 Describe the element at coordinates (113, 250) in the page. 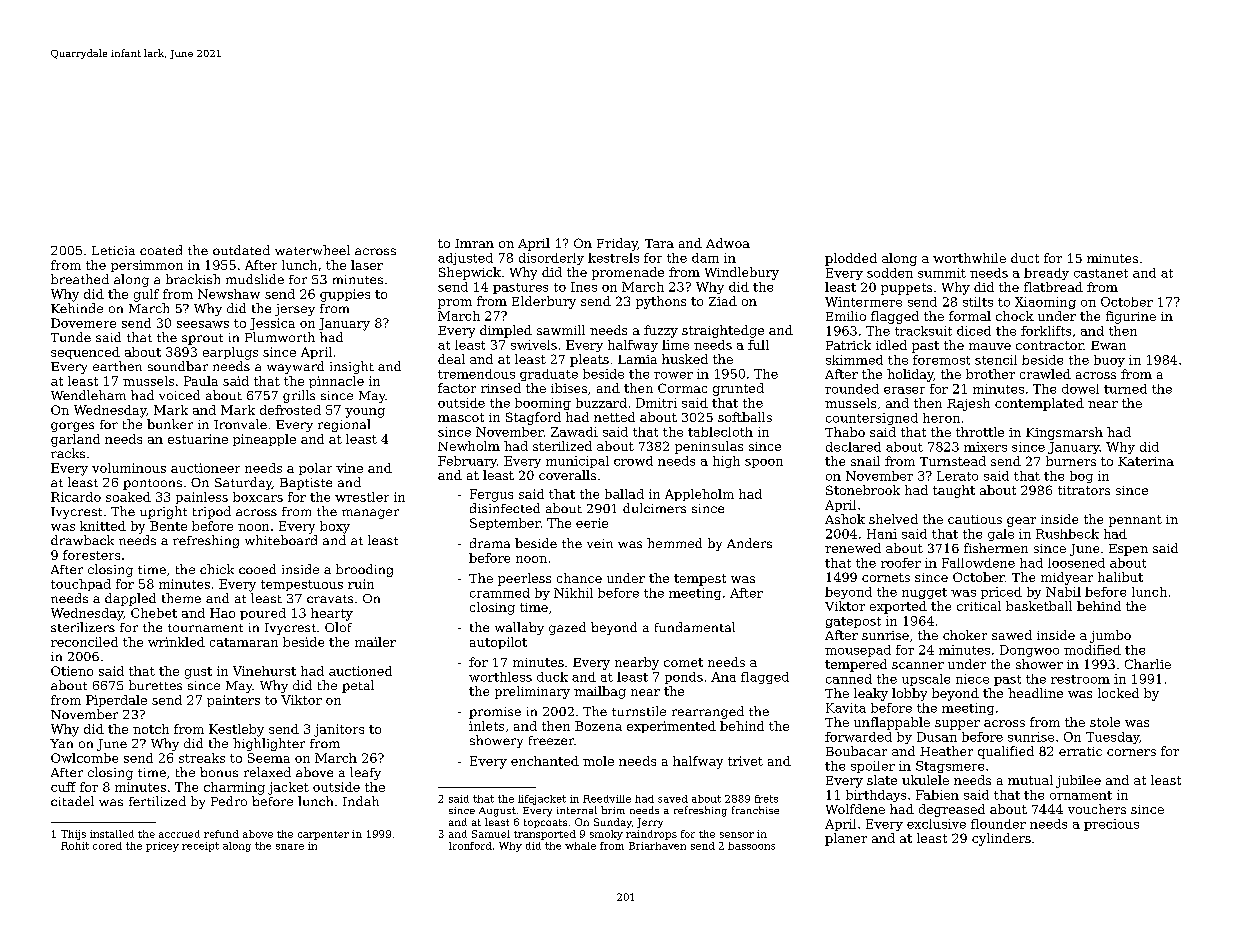

I see `Leticia` at that location.
